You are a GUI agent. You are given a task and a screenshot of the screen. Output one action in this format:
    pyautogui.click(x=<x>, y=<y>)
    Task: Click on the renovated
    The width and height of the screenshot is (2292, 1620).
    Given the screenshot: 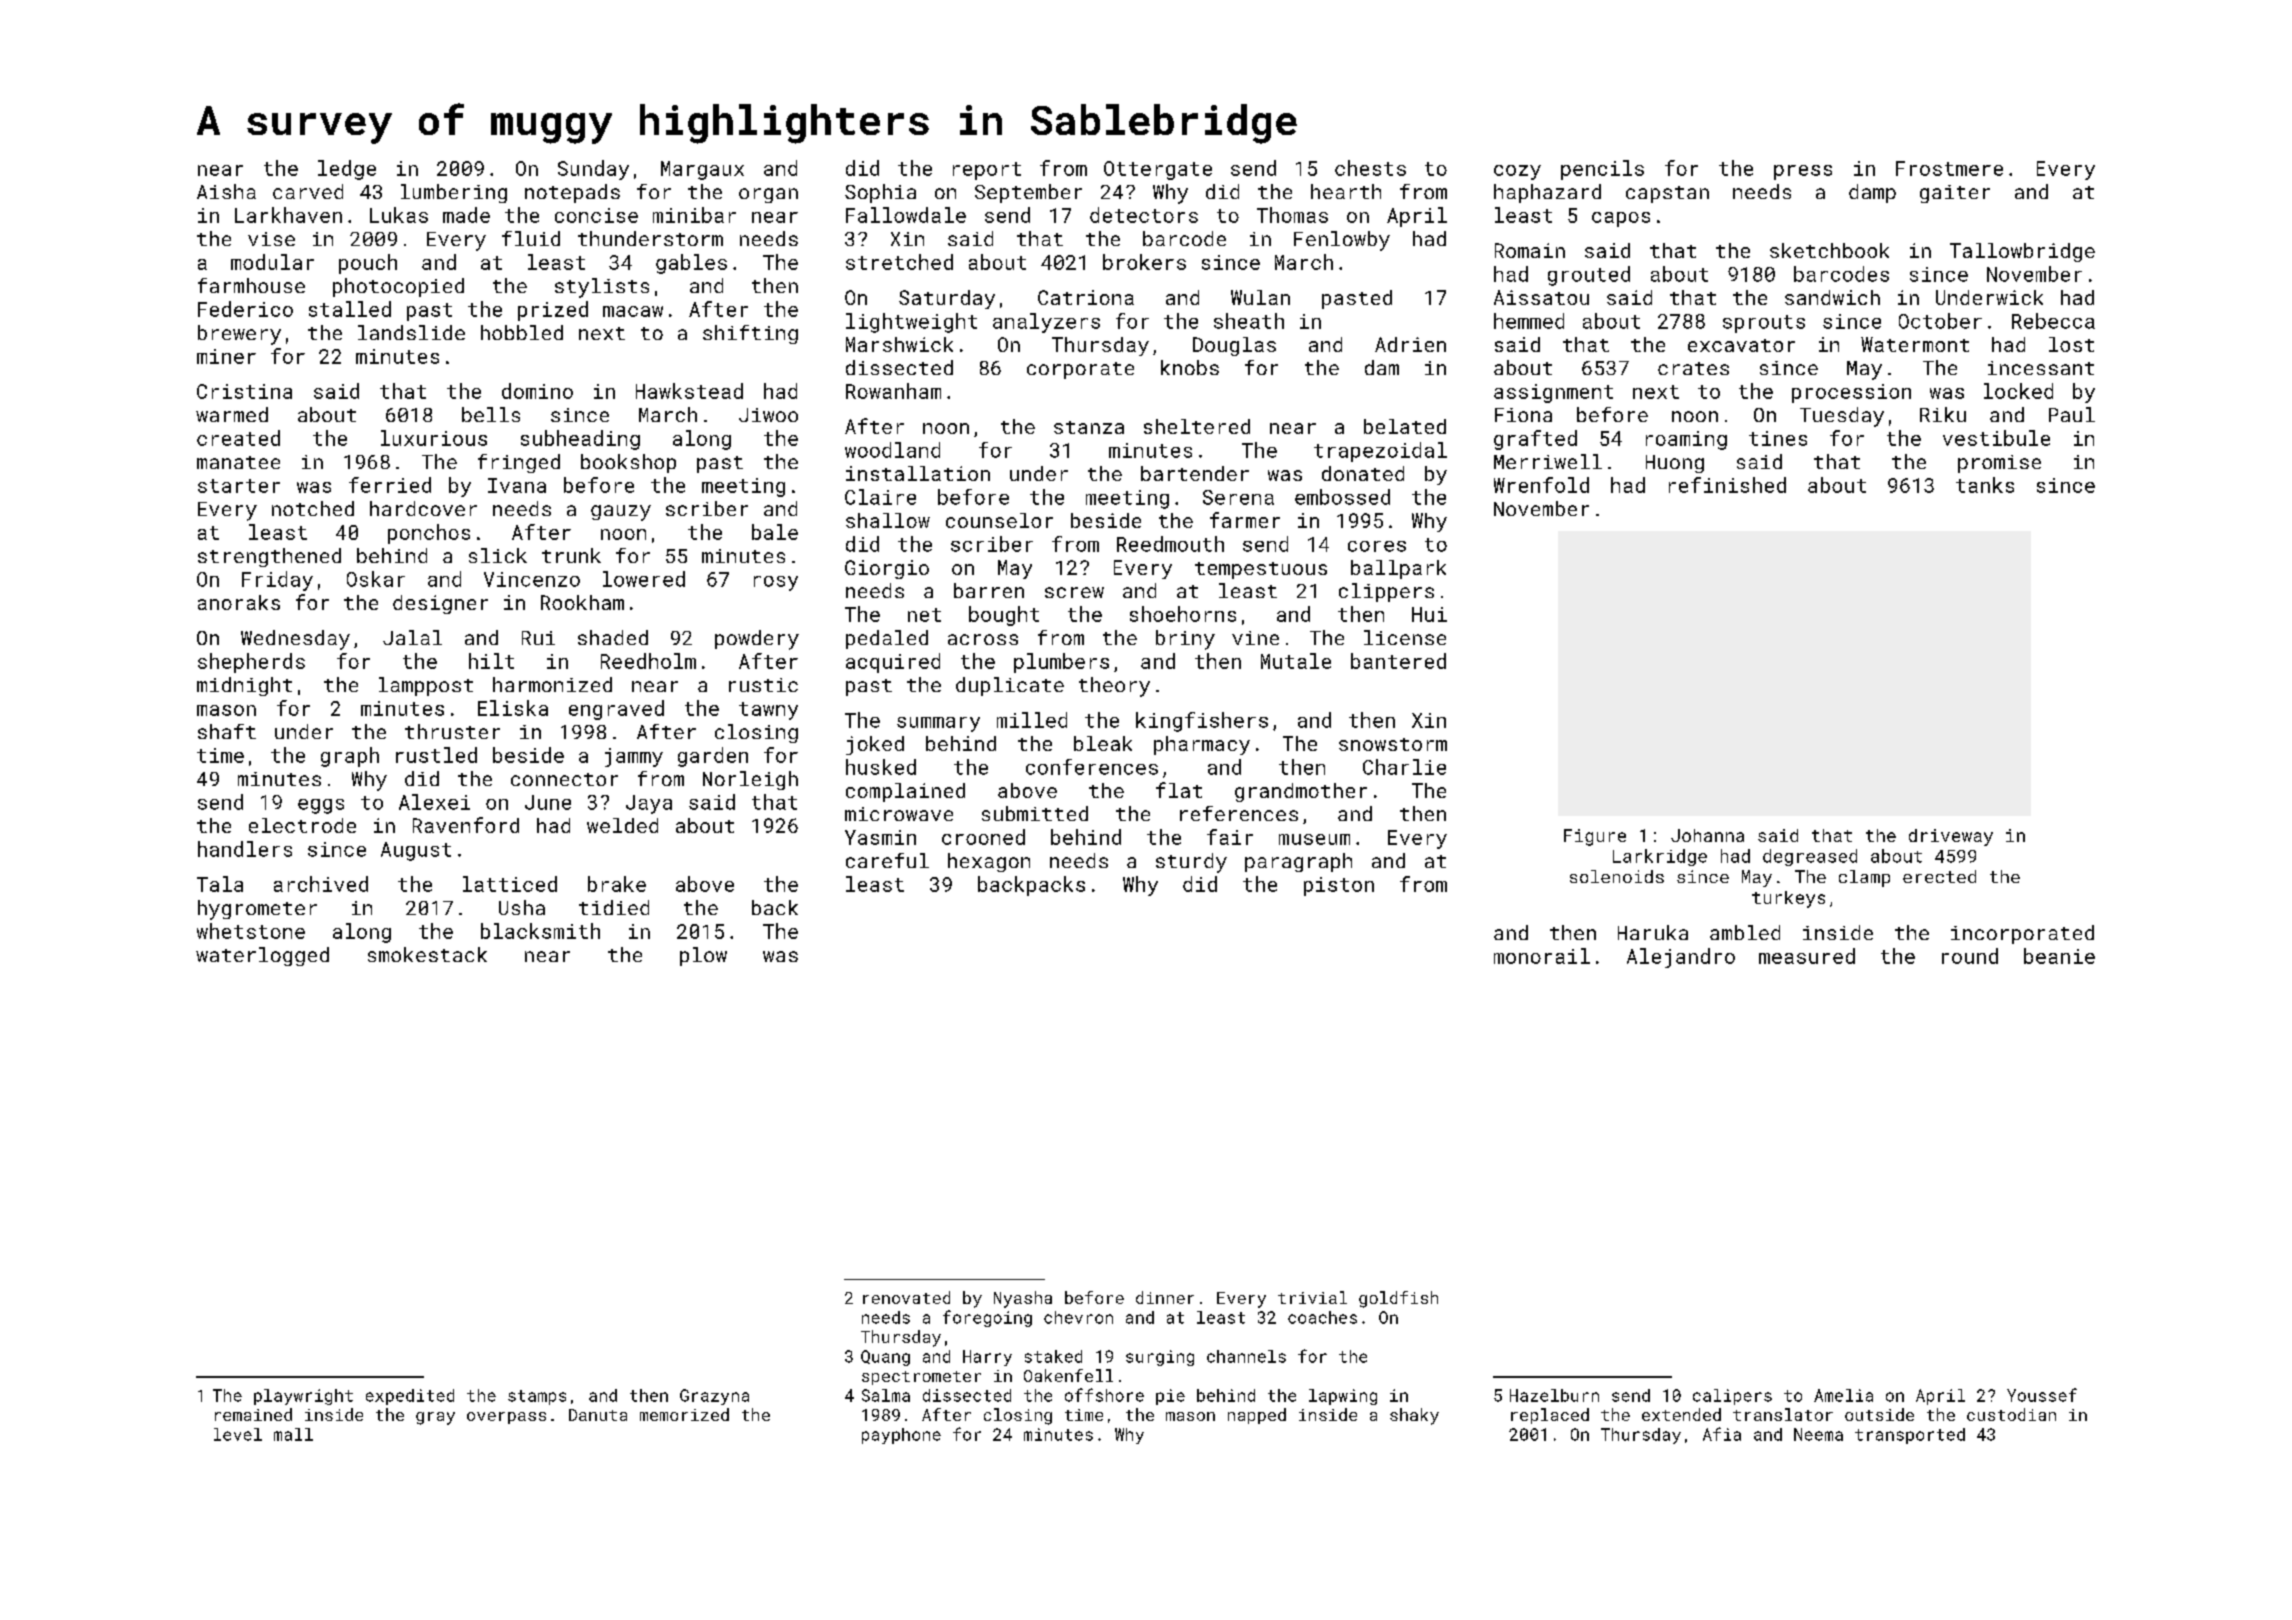 What is the action you would take?
    pyautogui.click(x=906, y=1297)
